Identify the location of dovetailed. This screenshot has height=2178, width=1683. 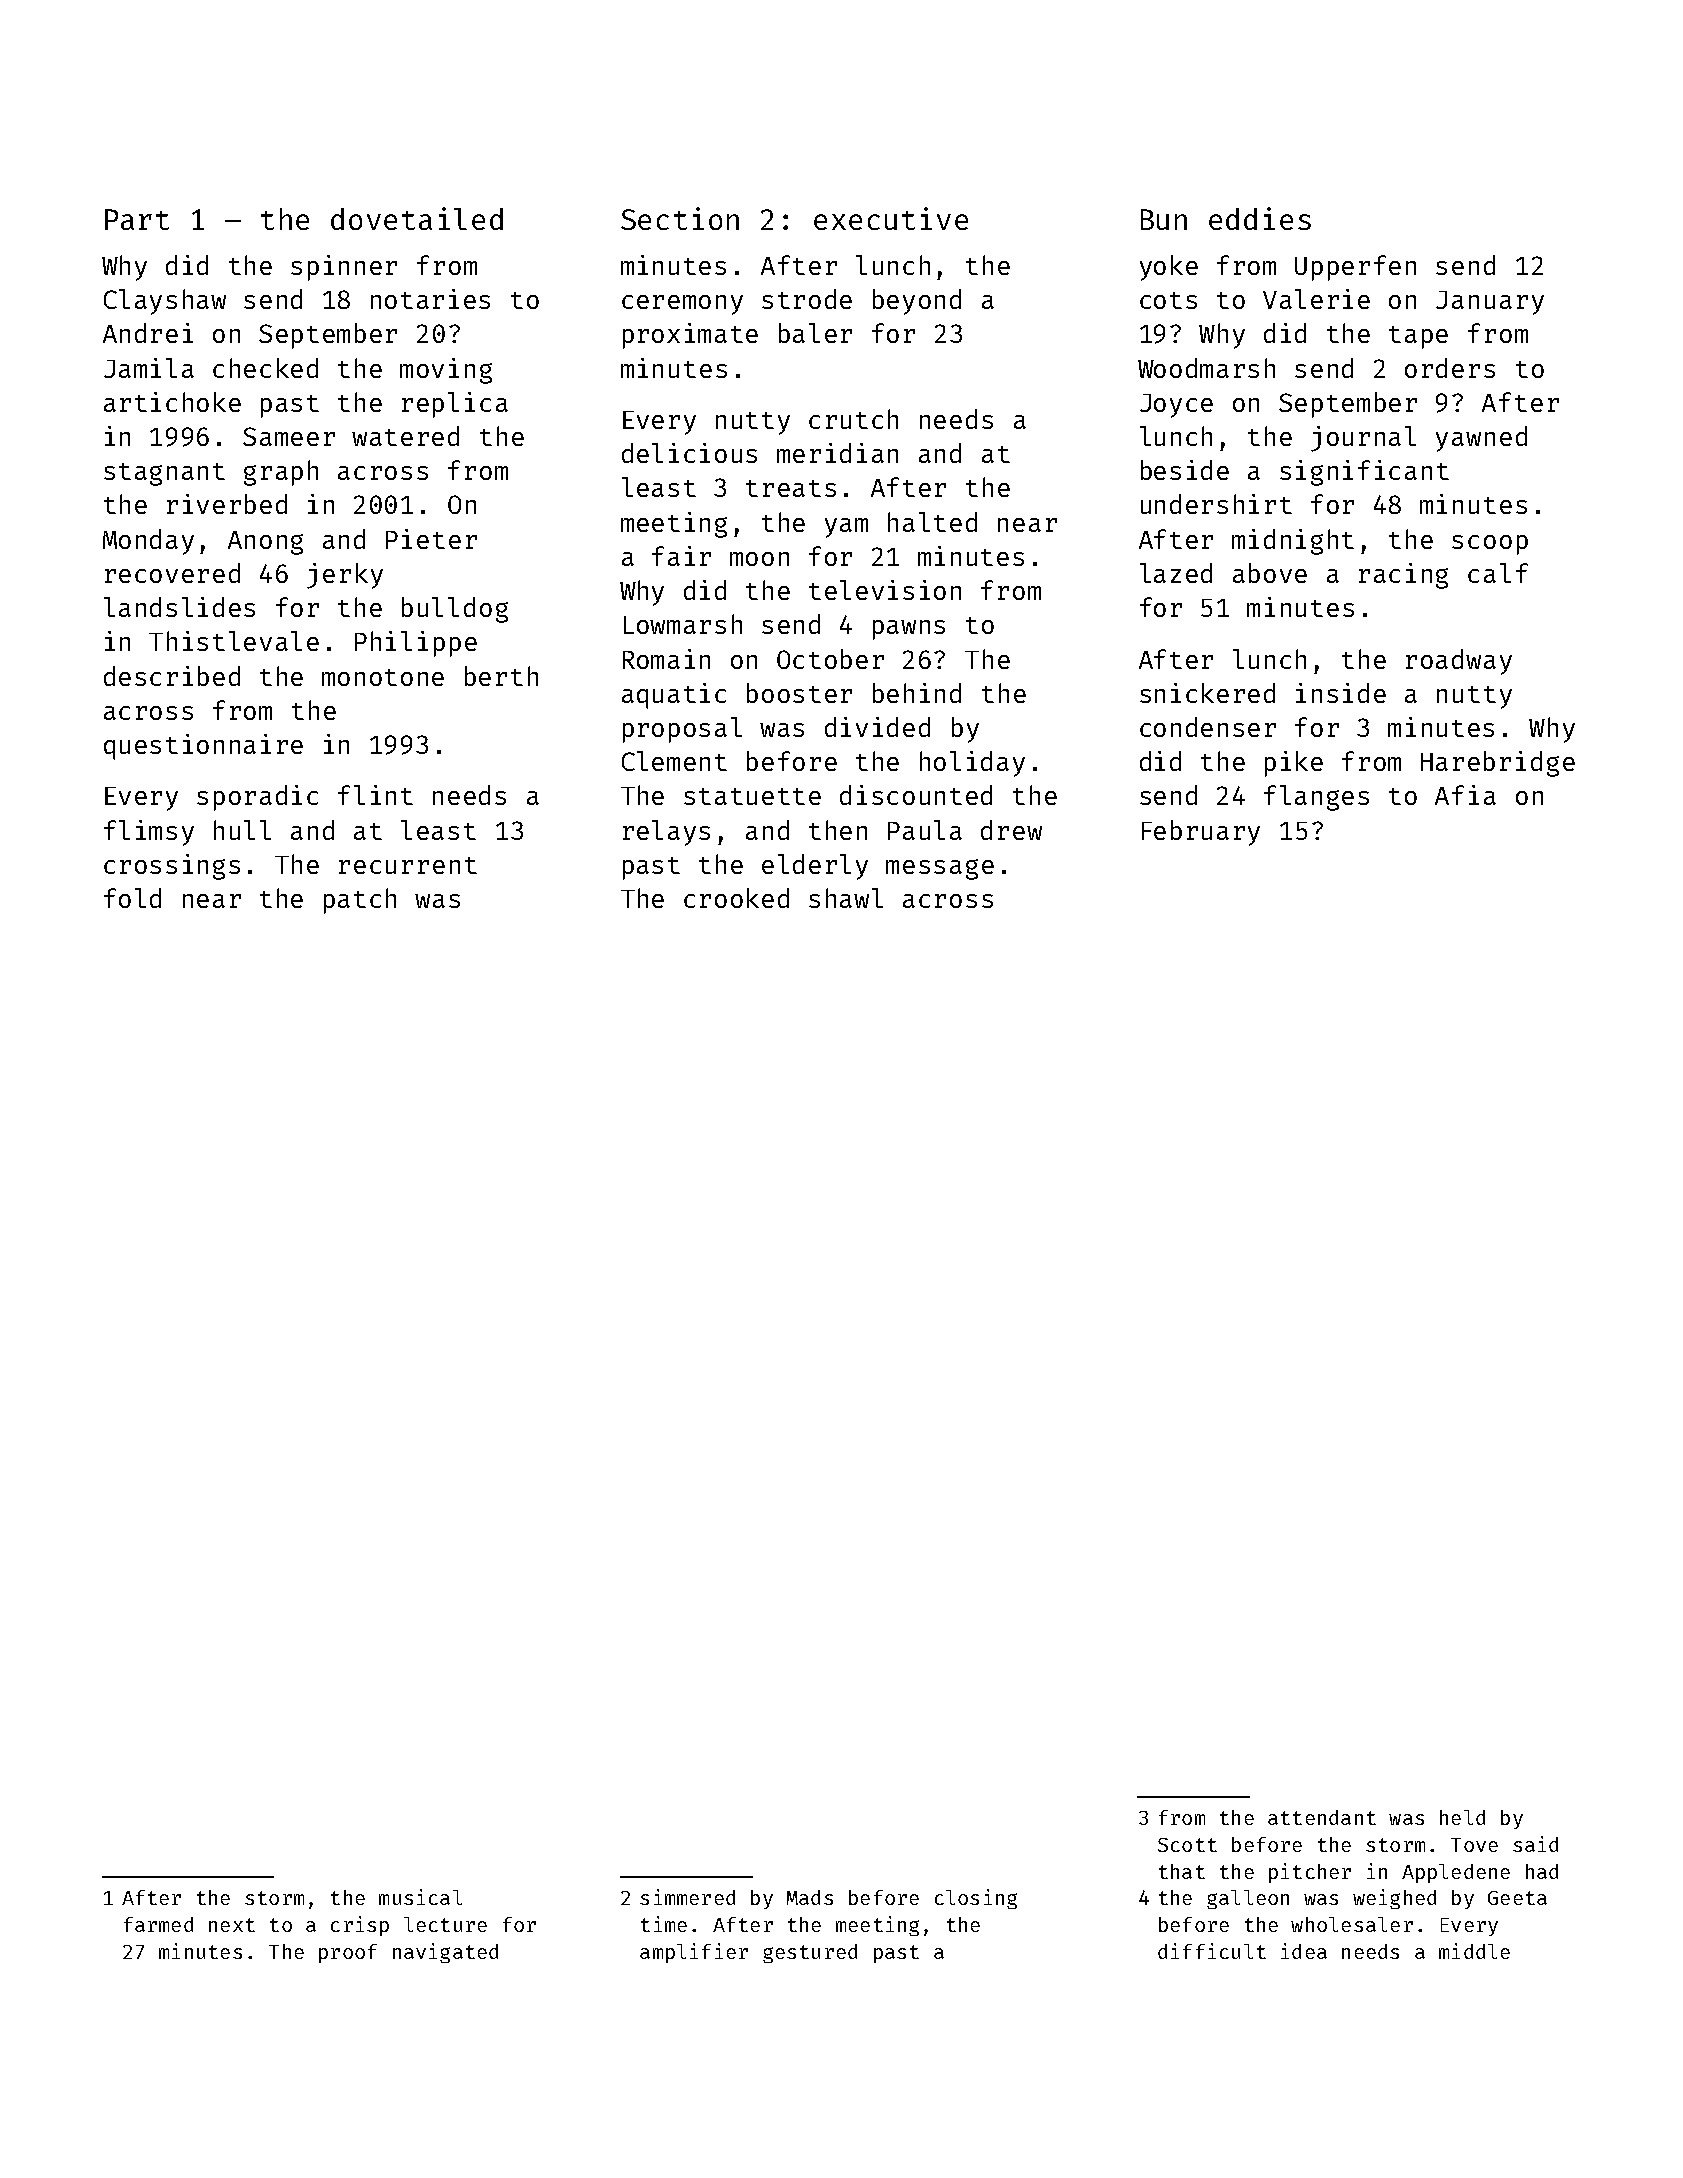
(417, 218).
